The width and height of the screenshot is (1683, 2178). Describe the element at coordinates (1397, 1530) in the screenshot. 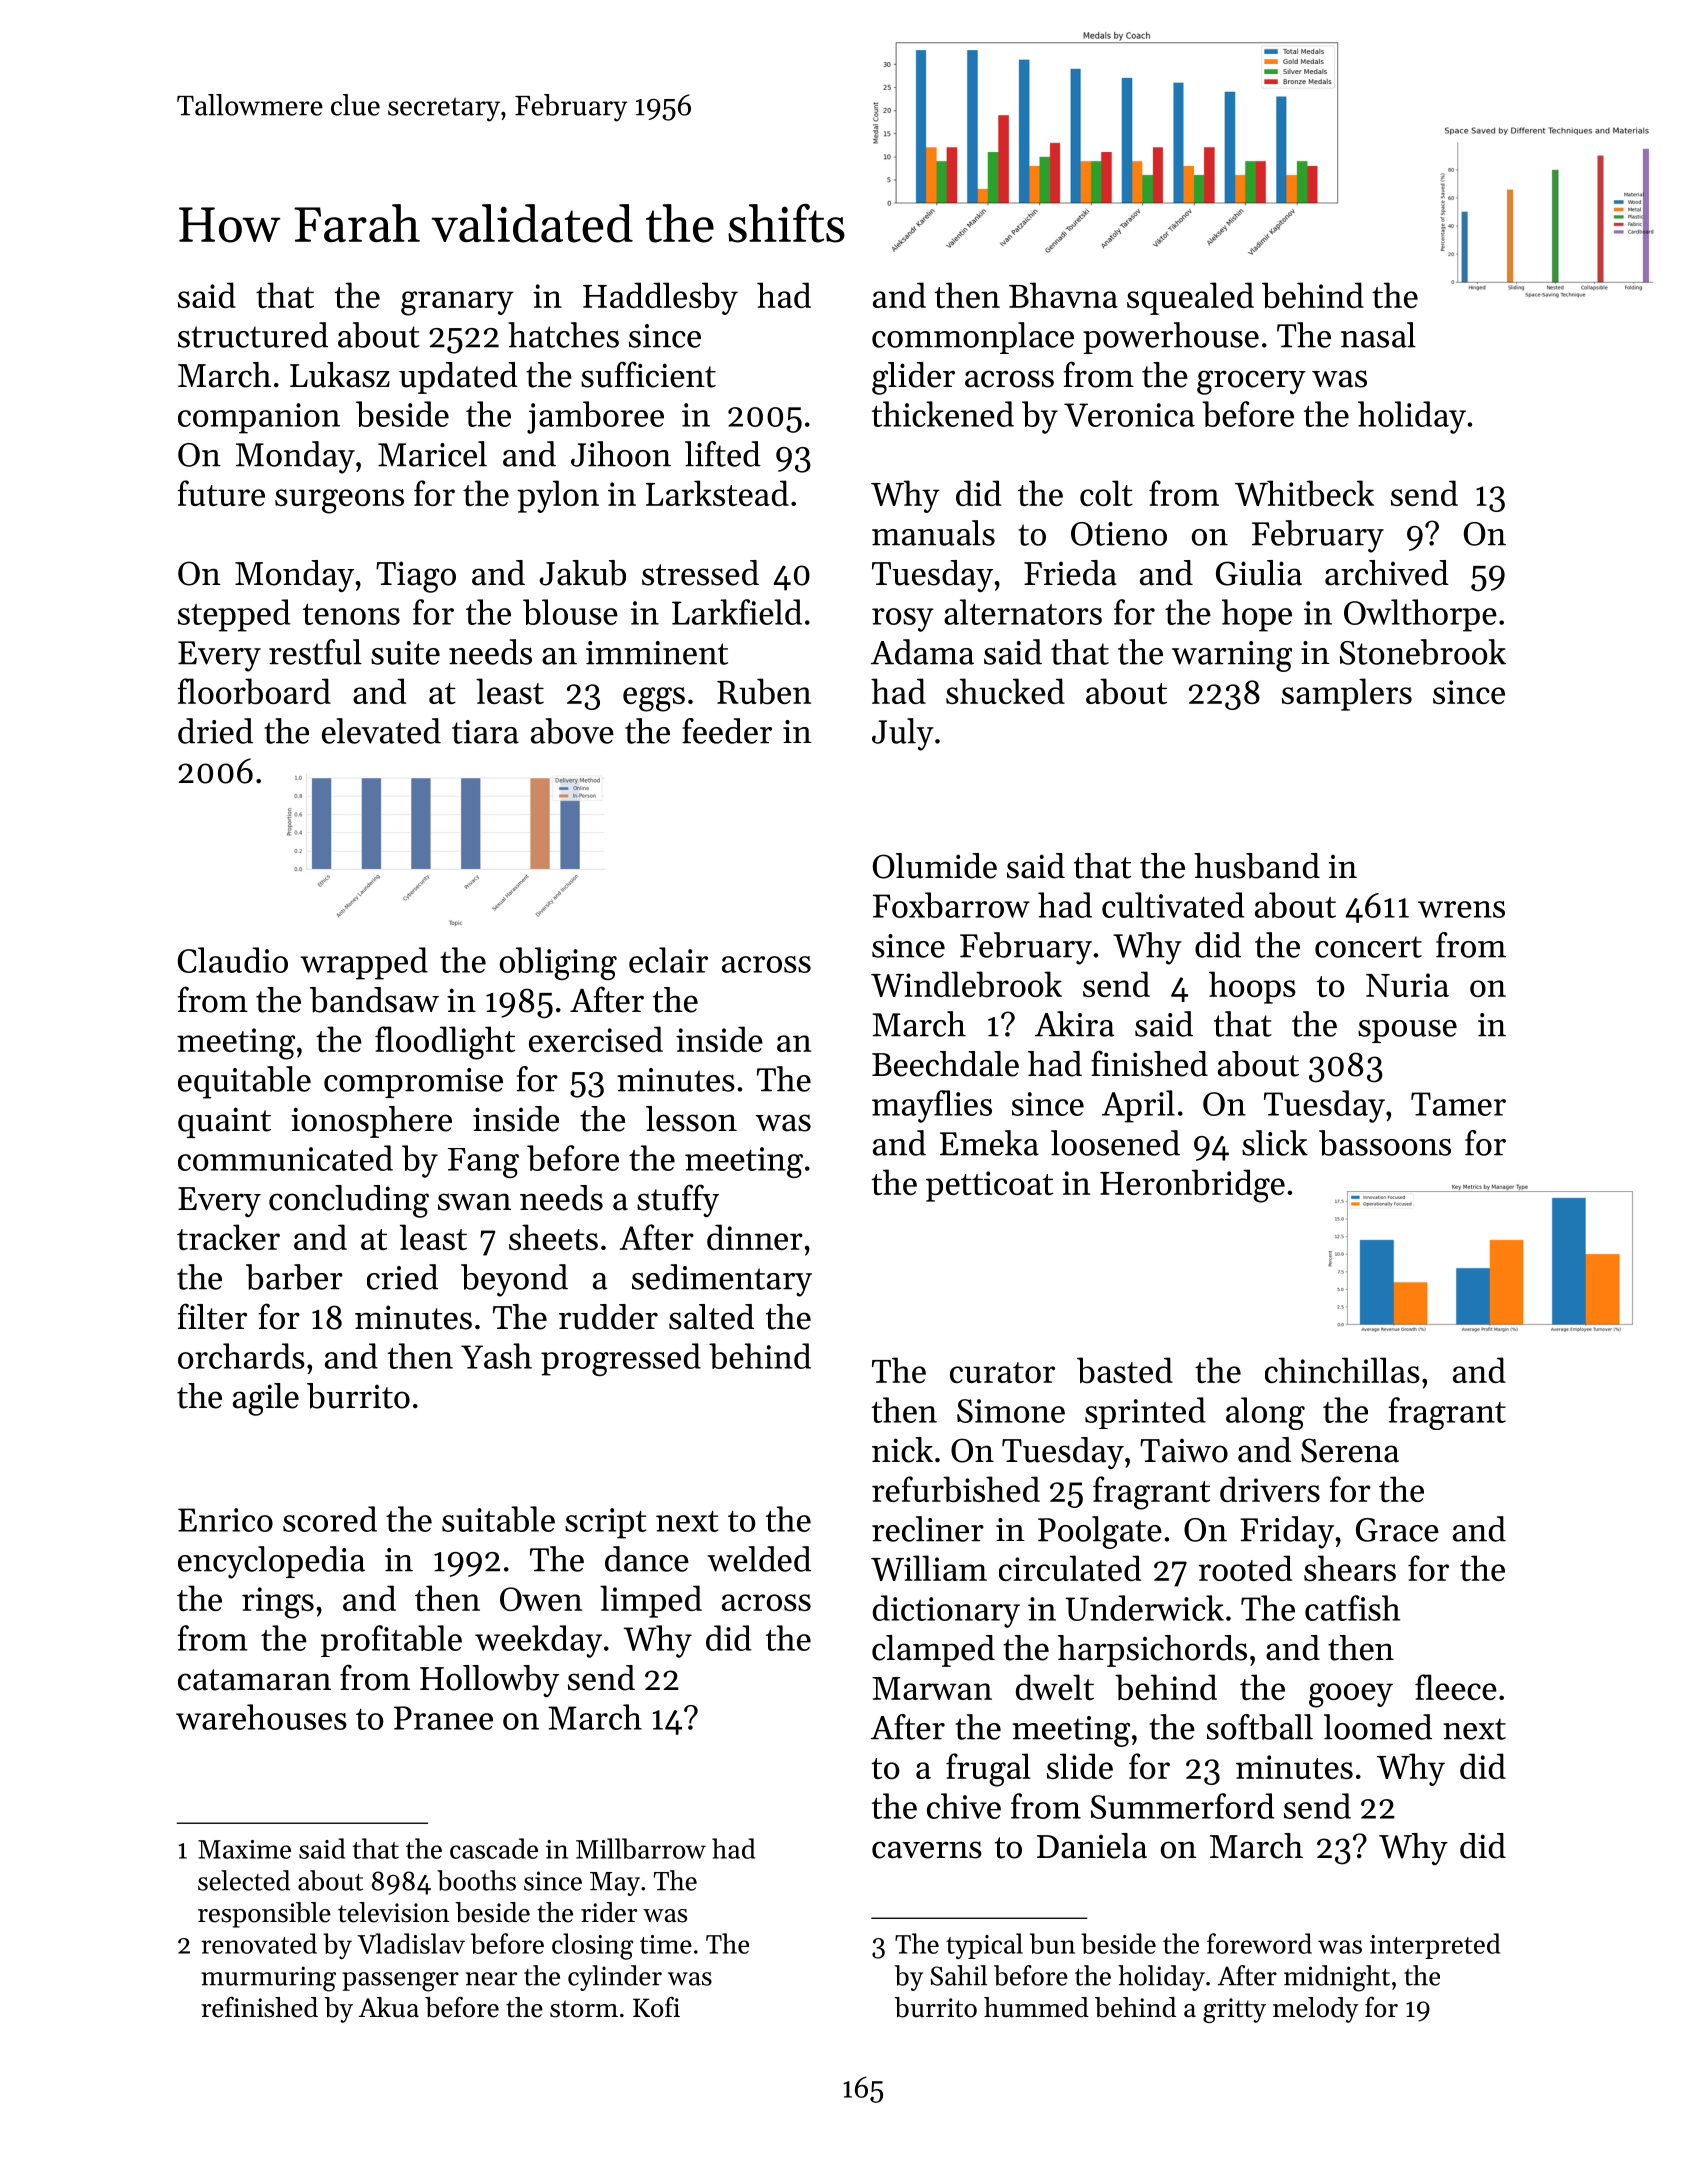

I see `Grace` at that location.
